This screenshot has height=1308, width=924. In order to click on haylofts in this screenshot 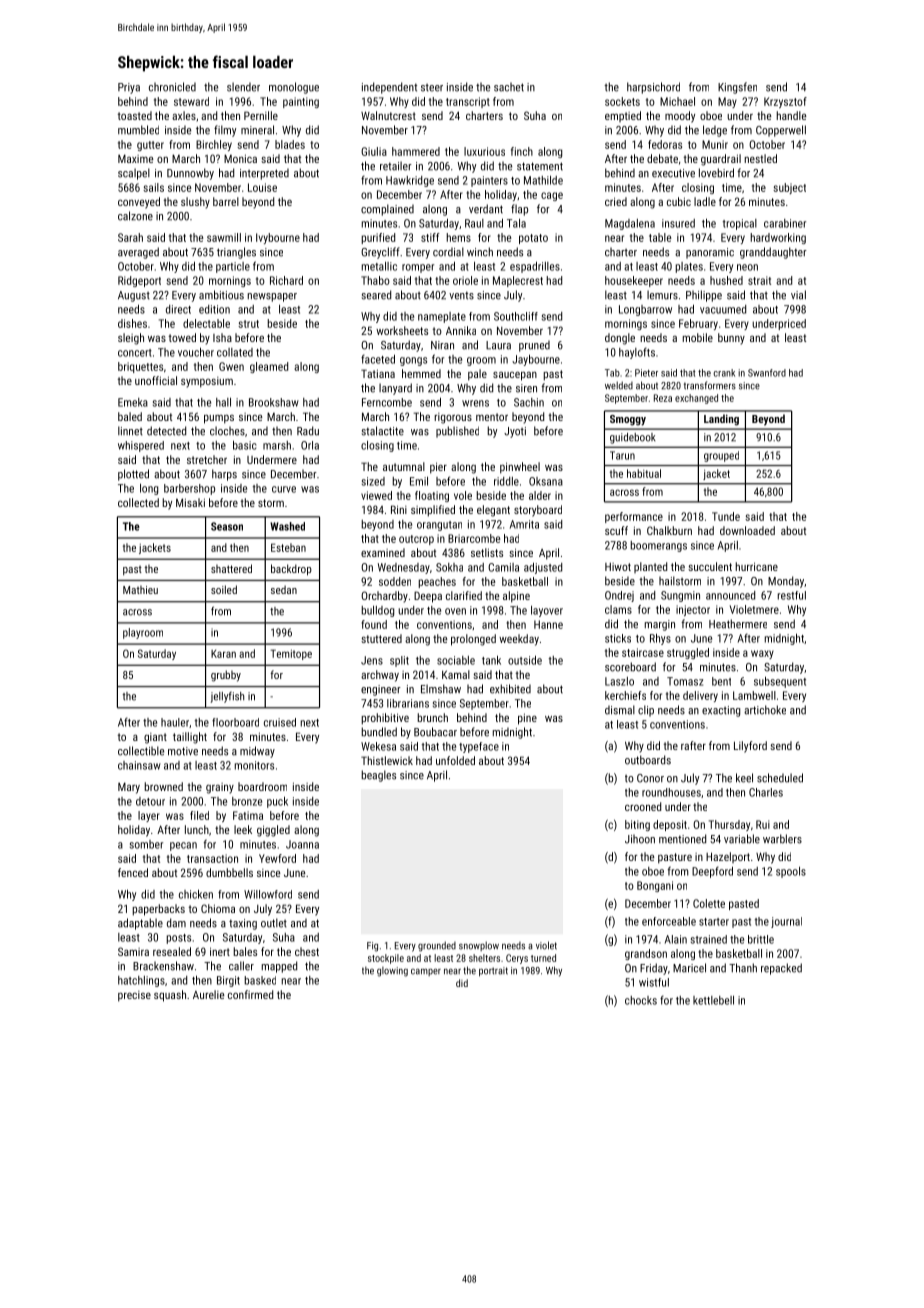, I will do `click(637, 353)`.
